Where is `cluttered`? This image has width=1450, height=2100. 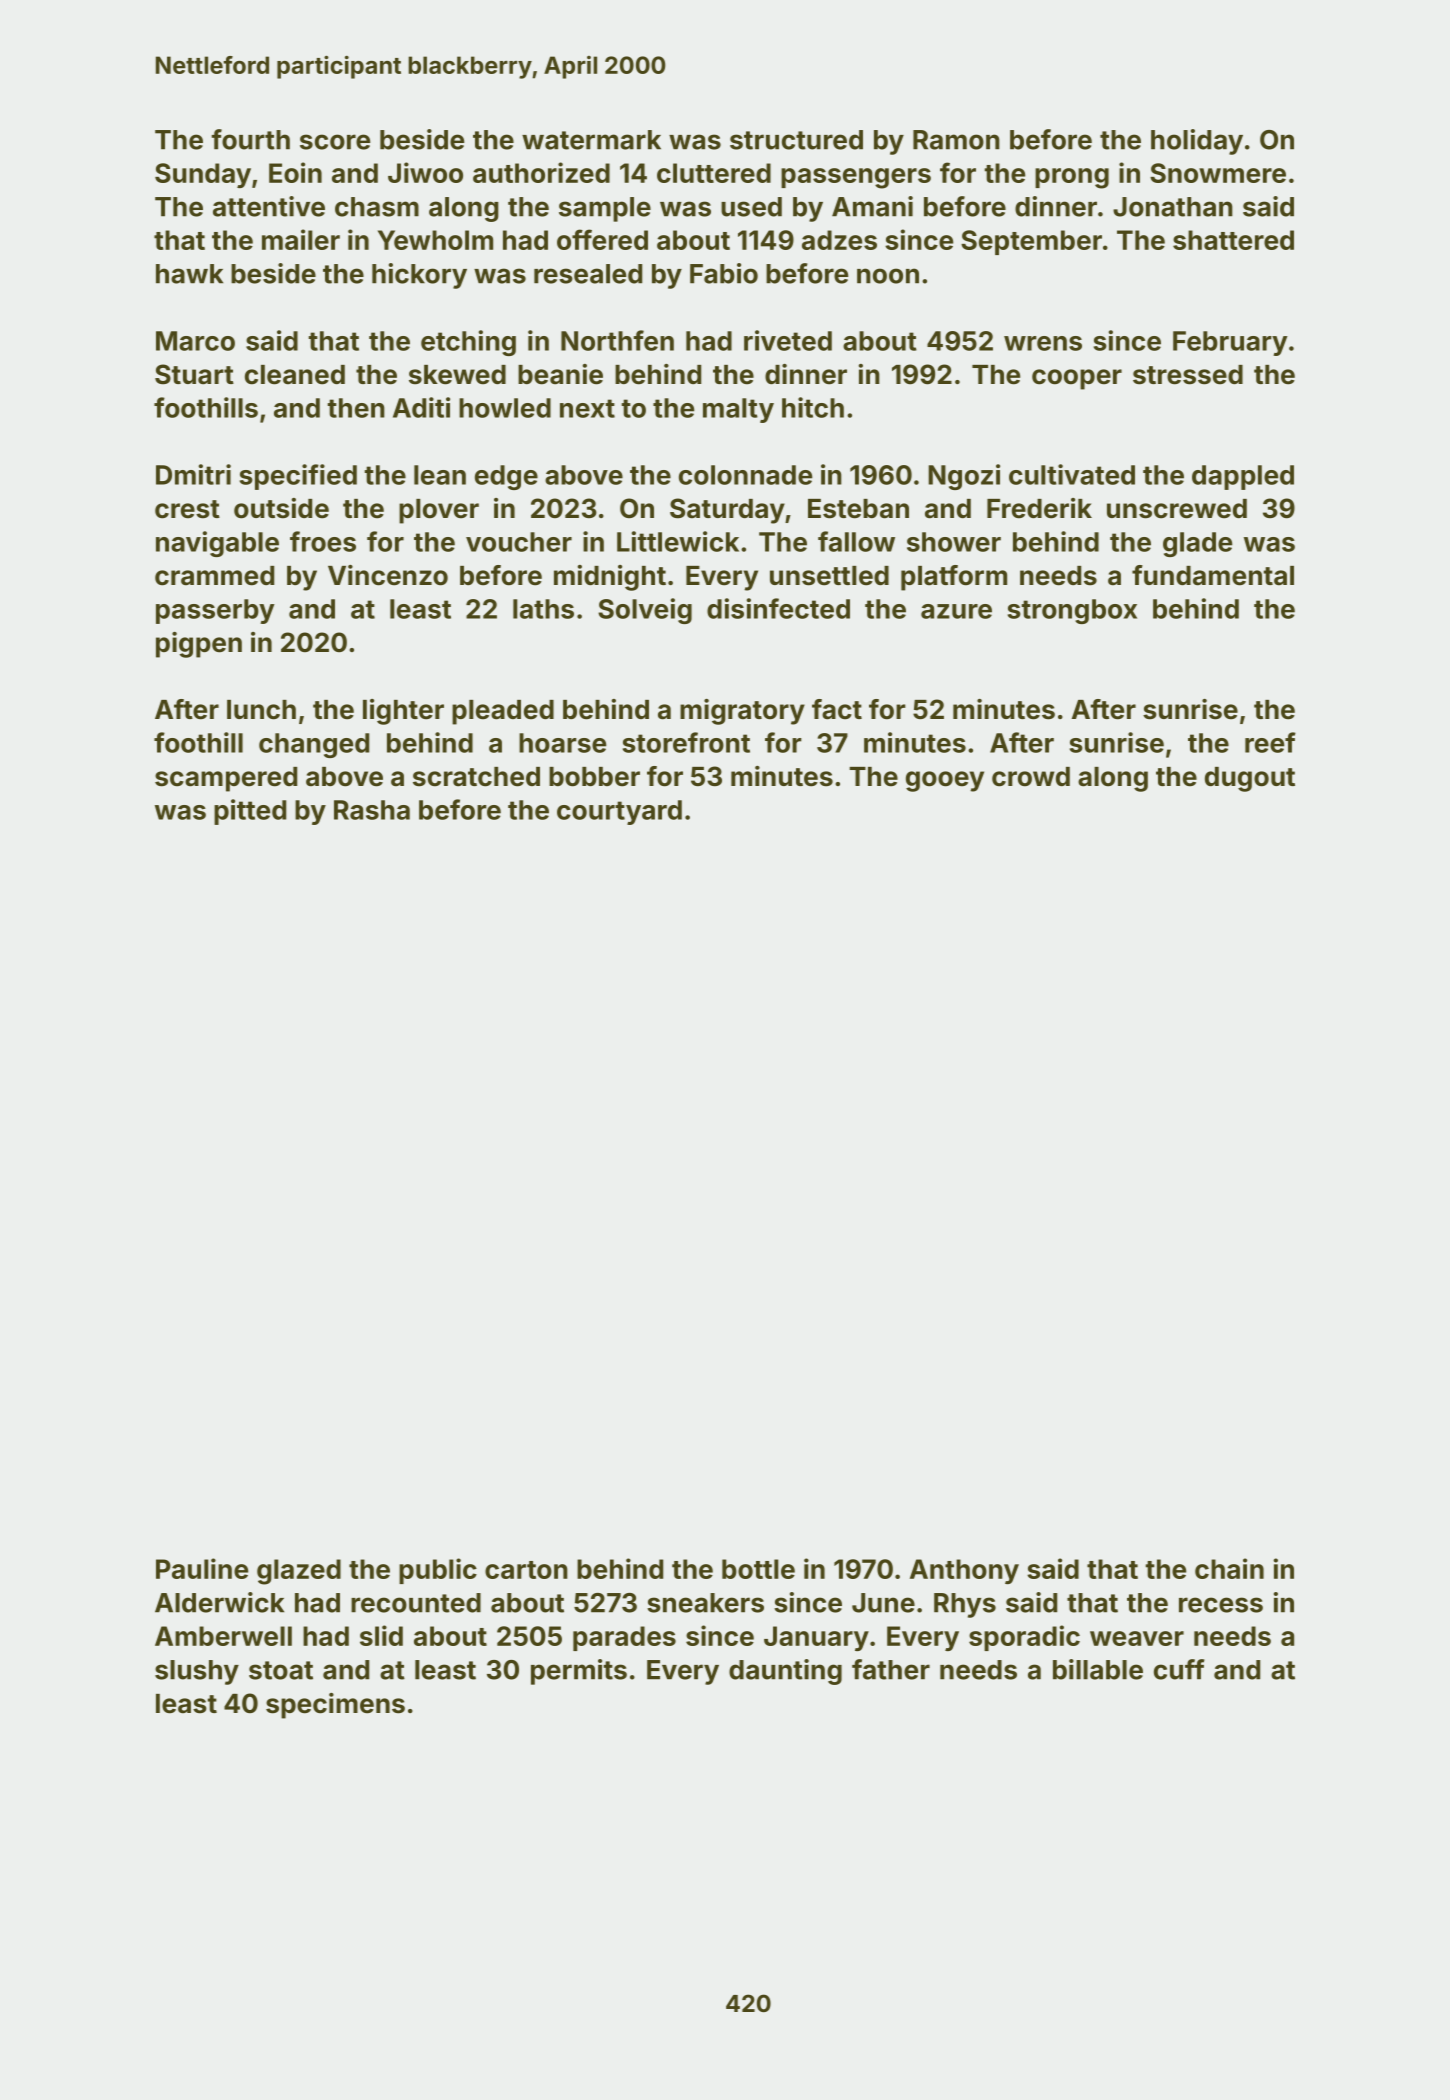 cluttered is located at coordinates (714, 173).
